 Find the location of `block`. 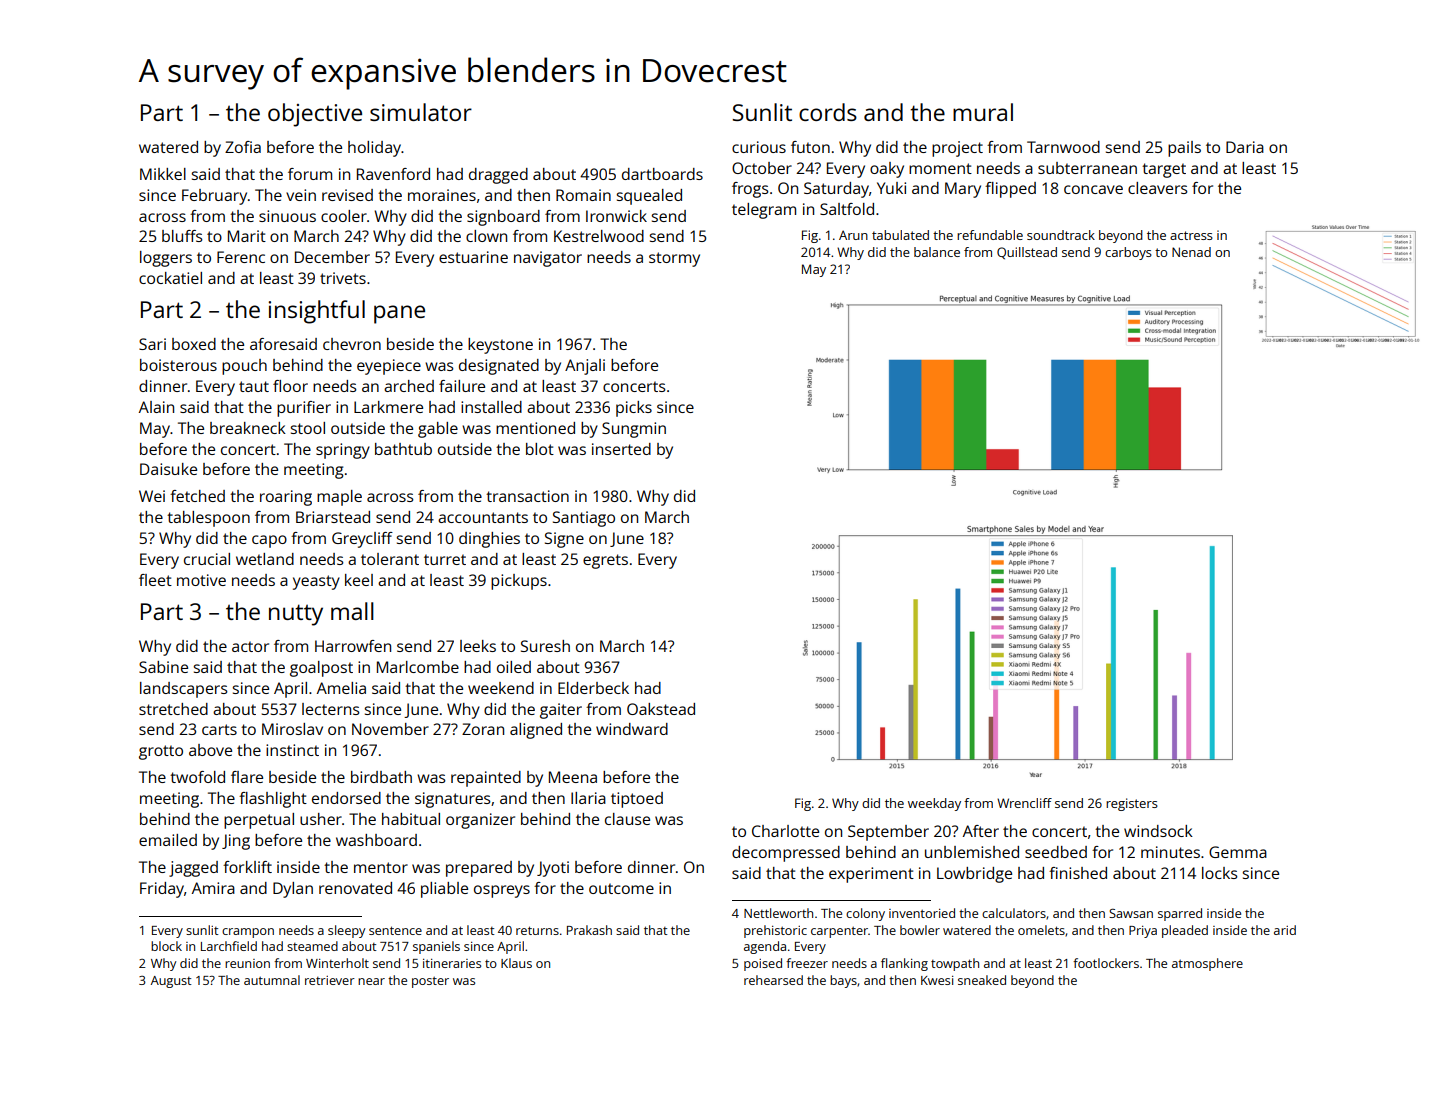

block is located at coordinates (166, 946).
